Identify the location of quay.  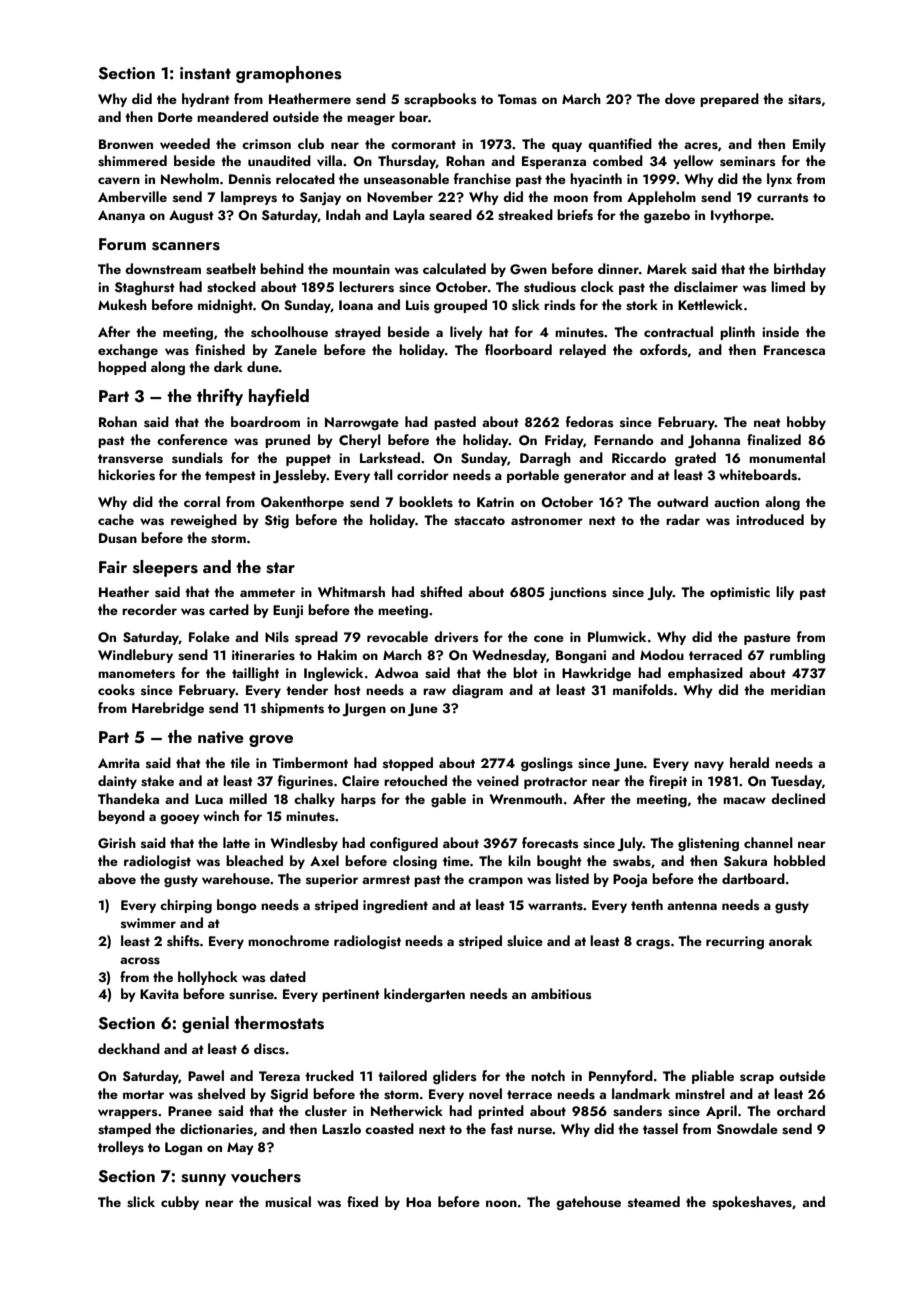
(567, 147).
